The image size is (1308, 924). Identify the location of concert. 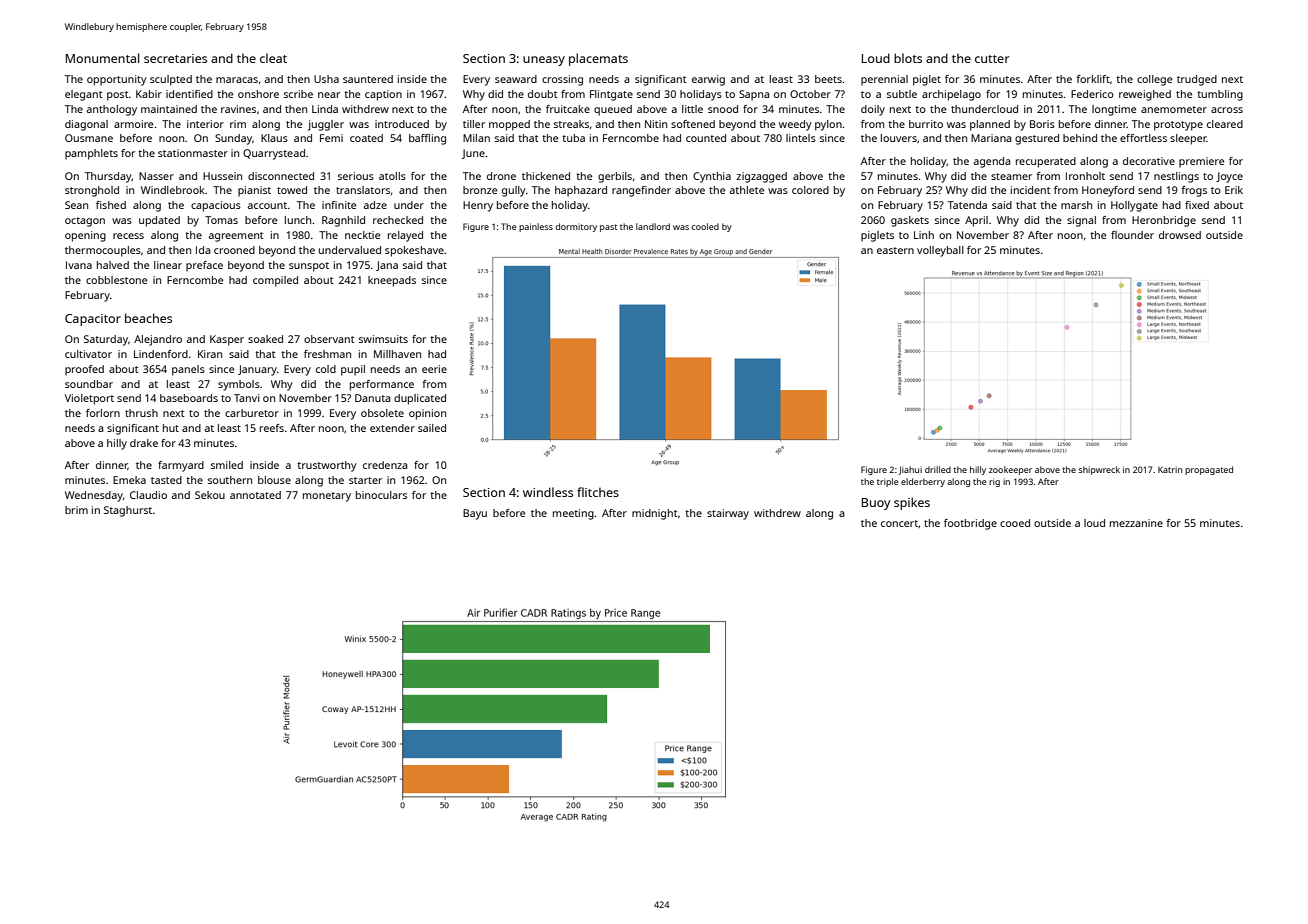
(899, 523).
